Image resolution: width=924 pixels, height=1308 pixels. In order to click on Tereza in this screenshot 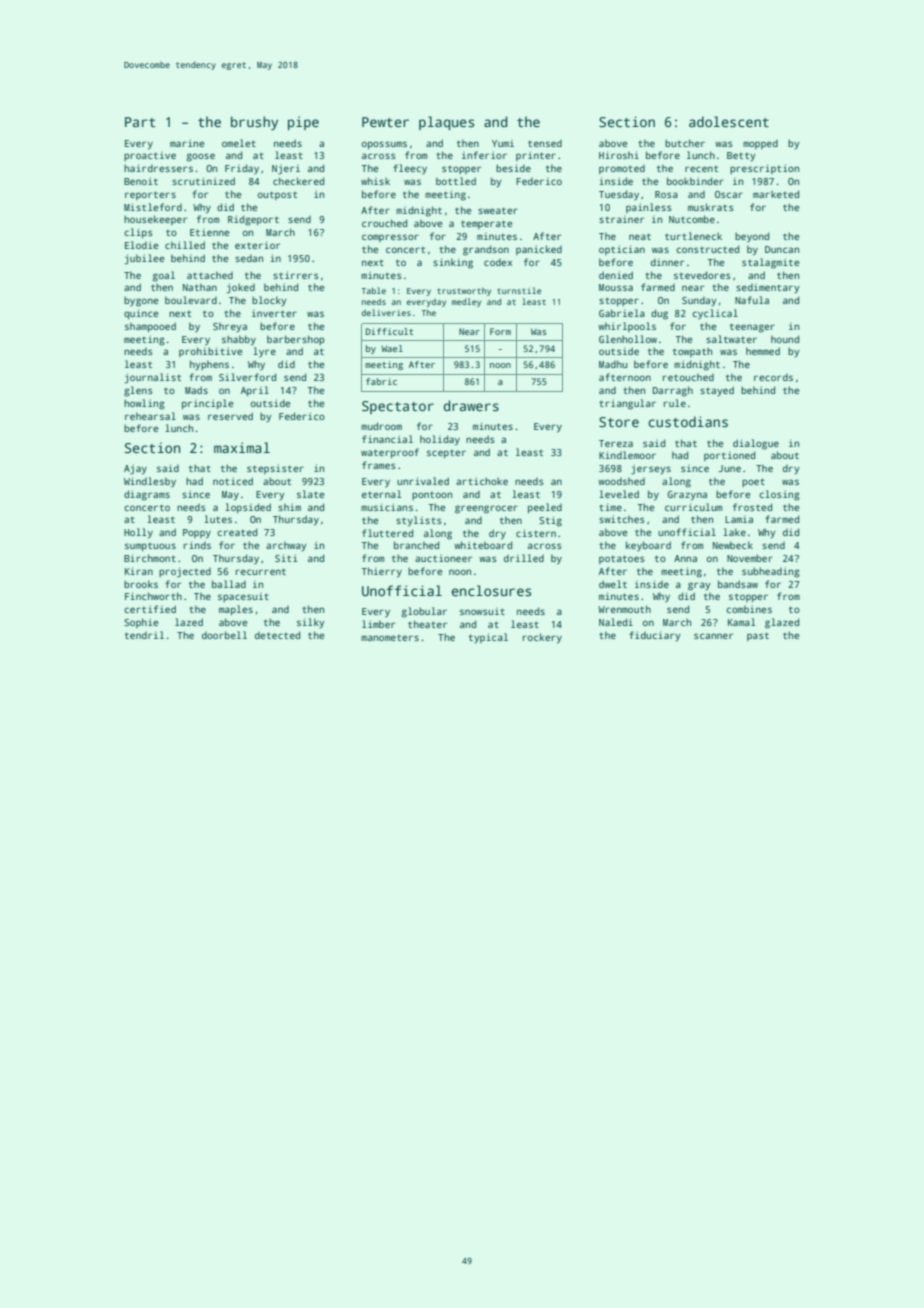, I will do `click(616, 443)`.
